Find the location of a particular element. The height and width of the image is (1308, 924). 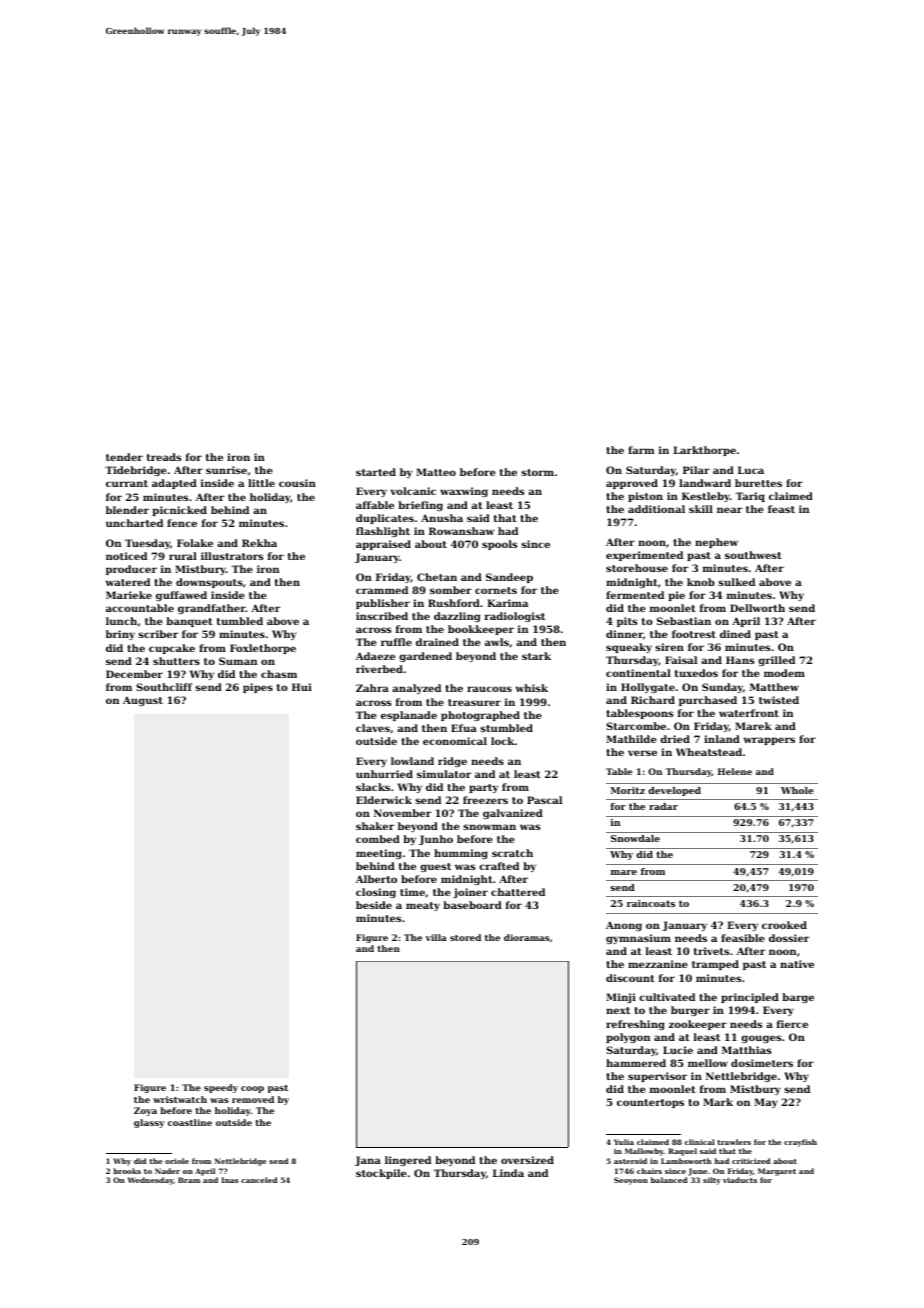

economical is located at coordinates (455, 741).
